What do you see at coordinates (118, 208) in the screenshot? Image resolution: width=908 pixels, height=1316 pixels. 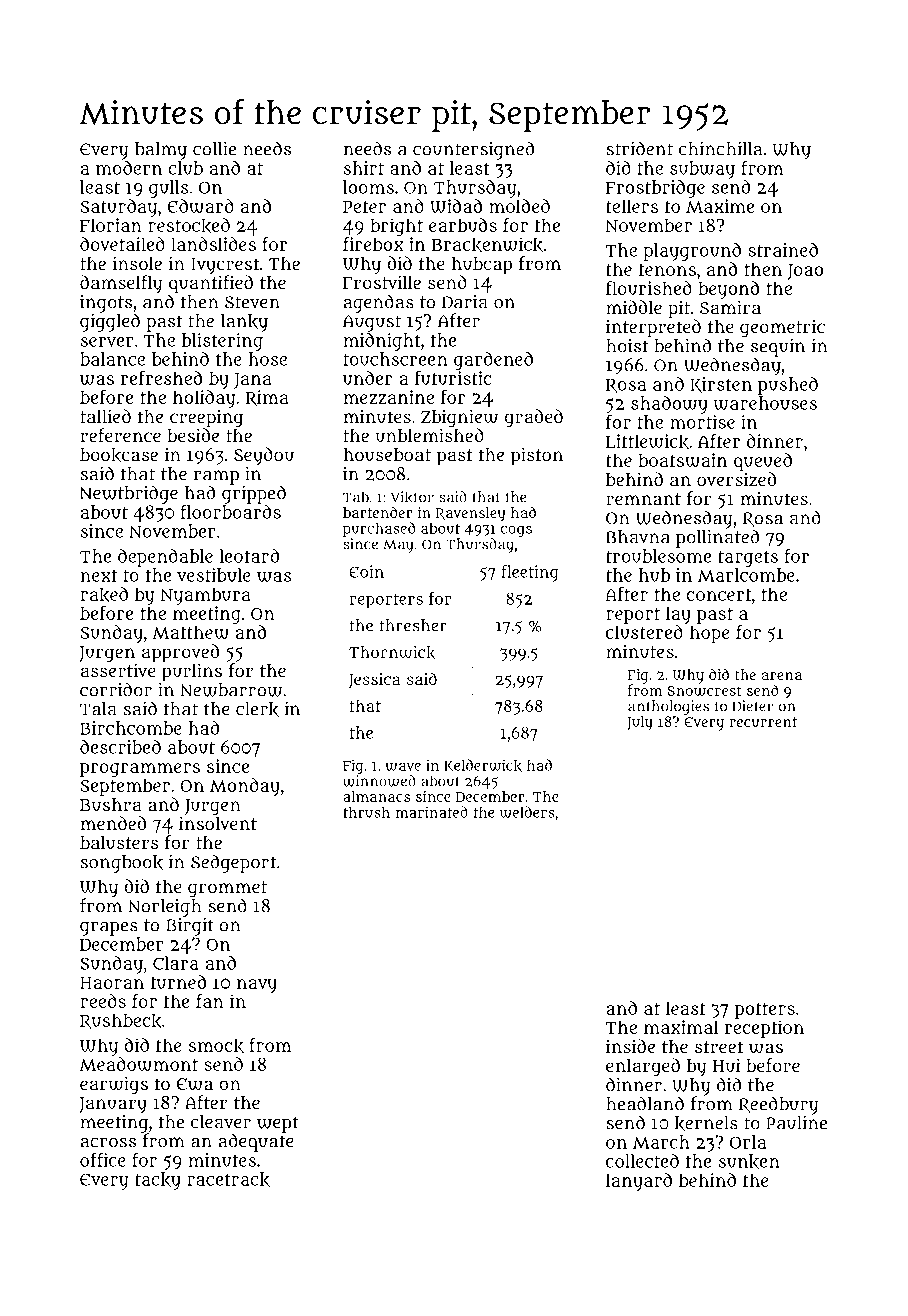 I see `Saturday` at bounding box center [118, 208].
